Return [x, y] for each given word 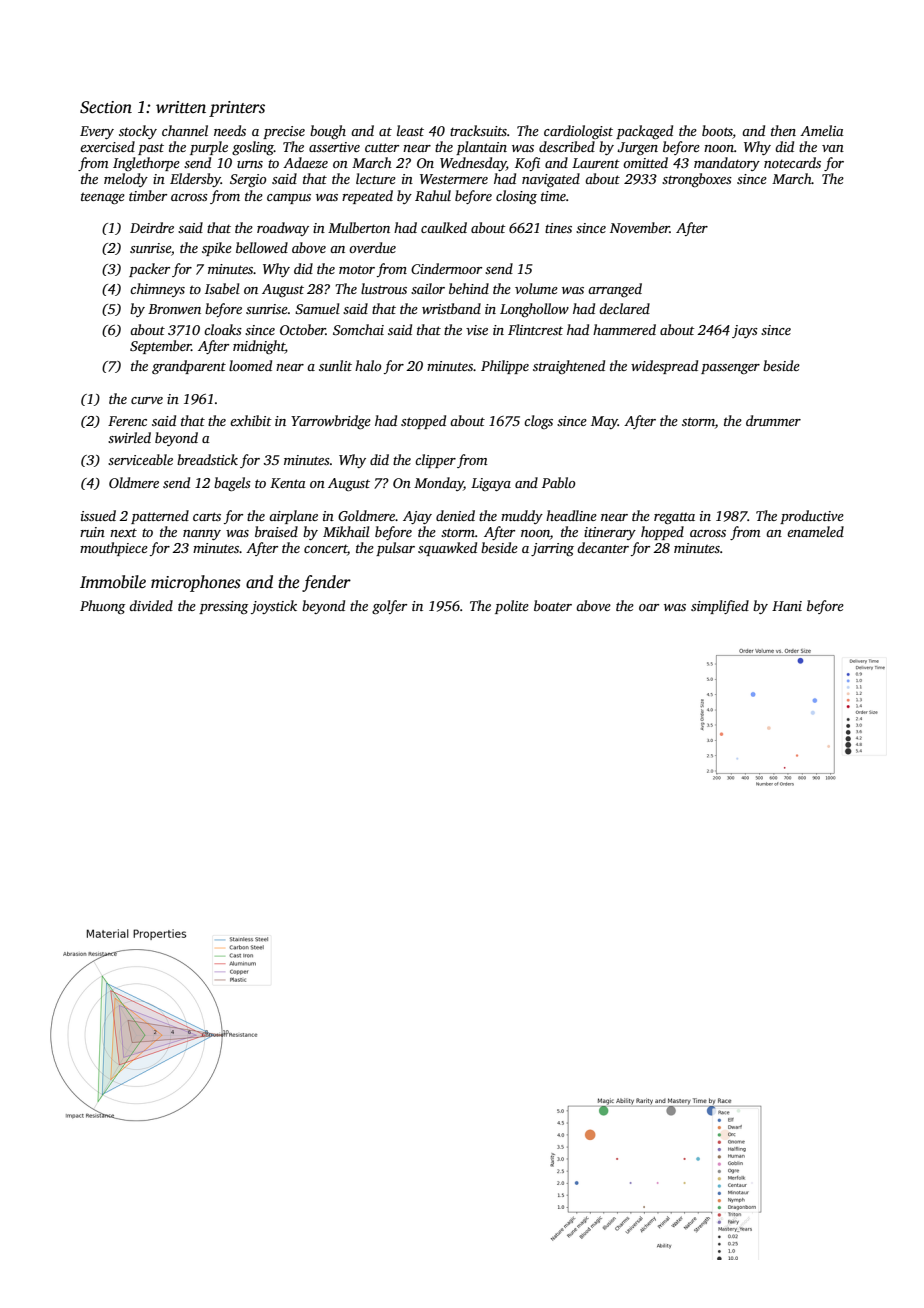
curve [147, 400]
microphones [196, 583]
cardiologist [578, 132]
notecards [792, 162]
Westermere [454, 179]
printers [237, 109]
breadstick [207, 459]
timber [148, 195]
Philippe [505, 367]
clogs [538, 422]
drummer [773, 420]
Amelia [822, 130]
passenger [730, 369]
